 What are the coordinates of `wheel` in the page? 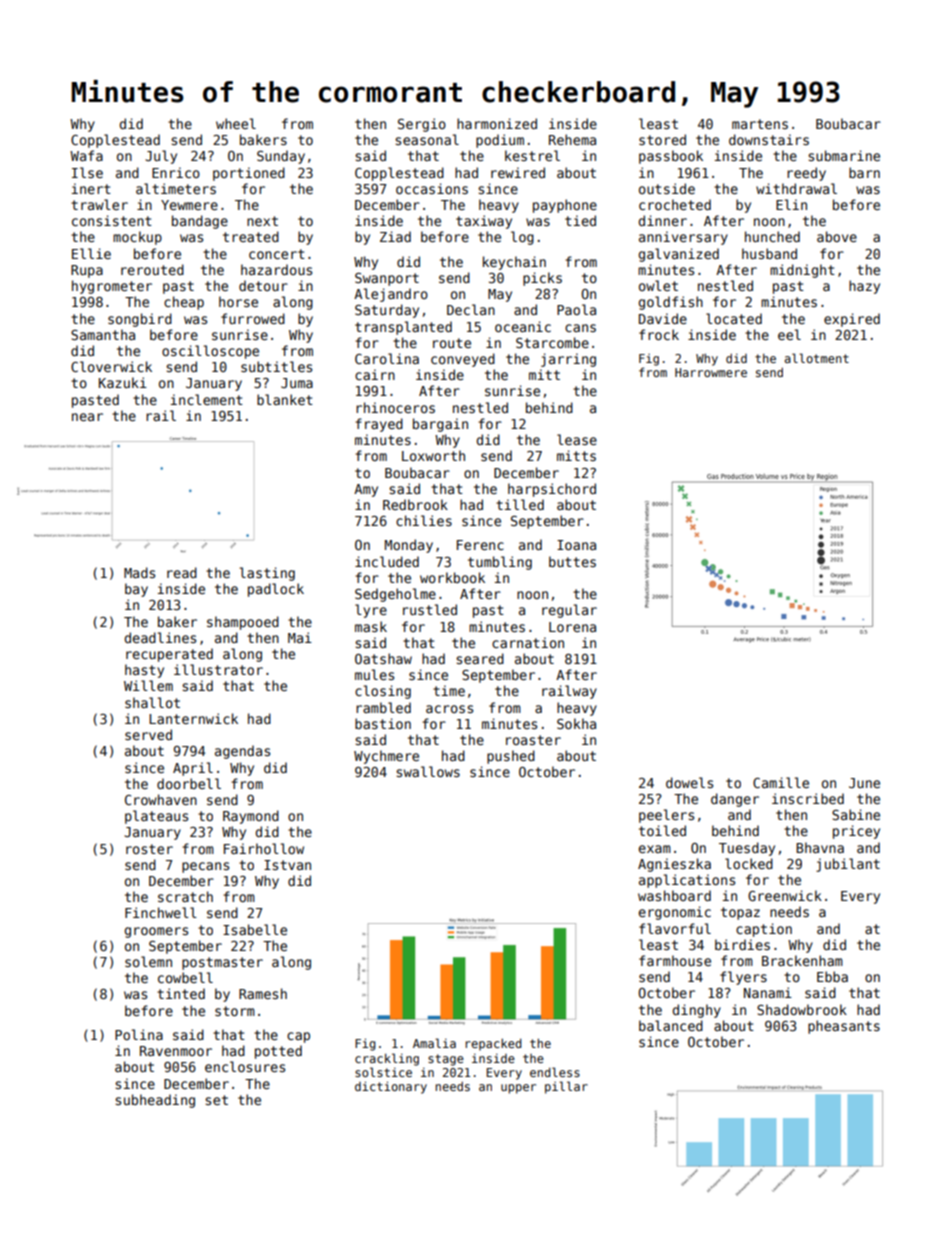 It's located at (236, 123).
